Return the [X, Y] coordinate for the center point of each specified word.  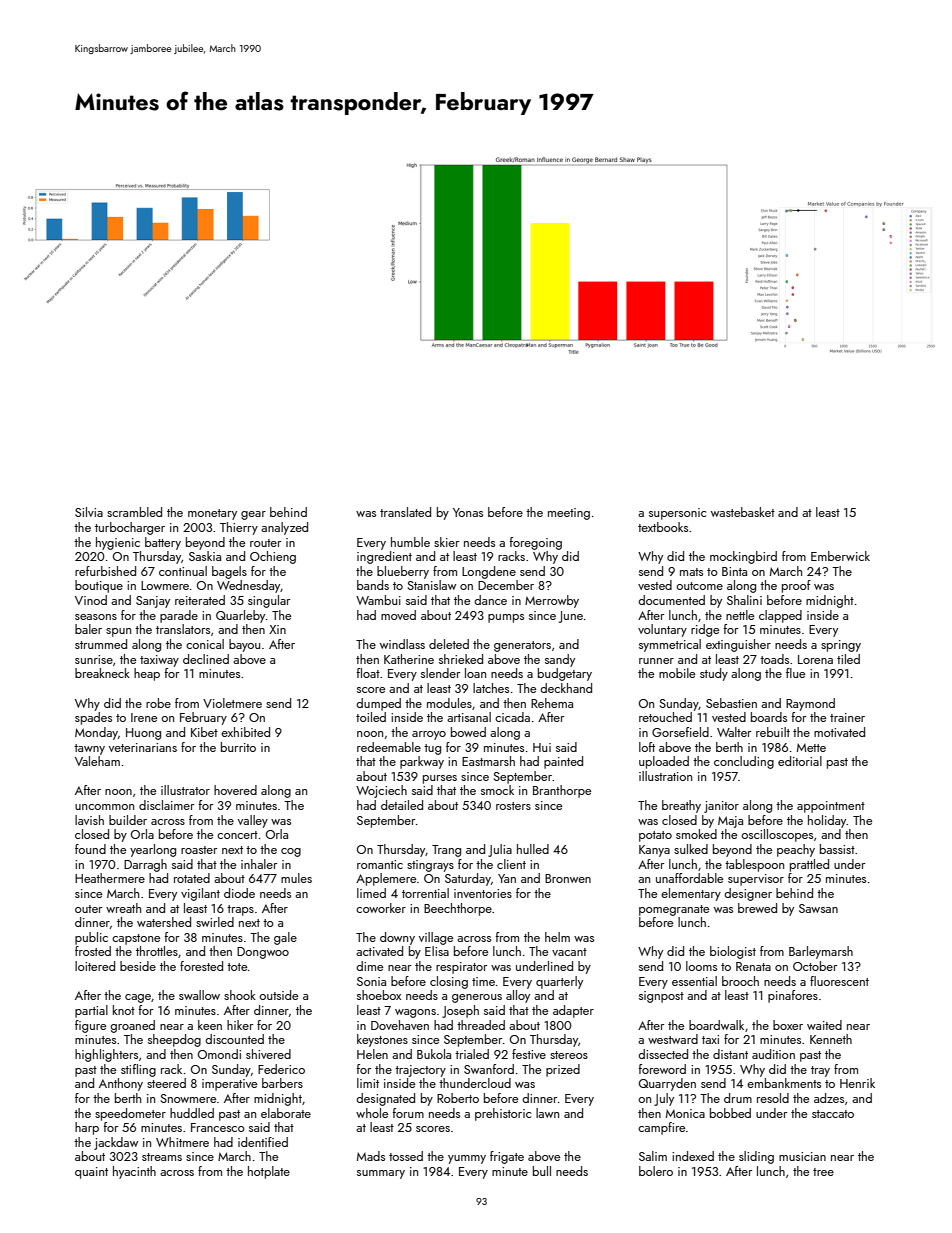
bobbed [730, 1113]
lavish [89, 820]
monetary [212, 514]
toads [774, 659]
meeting [569, 514]
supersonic [677, 514]
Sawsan [818, 908]
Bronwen [568, 878]
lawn [547, 1113]
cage [138, 998]
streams [162, 1157]
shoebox [379, 995]
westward [673, 1039]
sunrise [94, 659]
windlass [402, 644]
